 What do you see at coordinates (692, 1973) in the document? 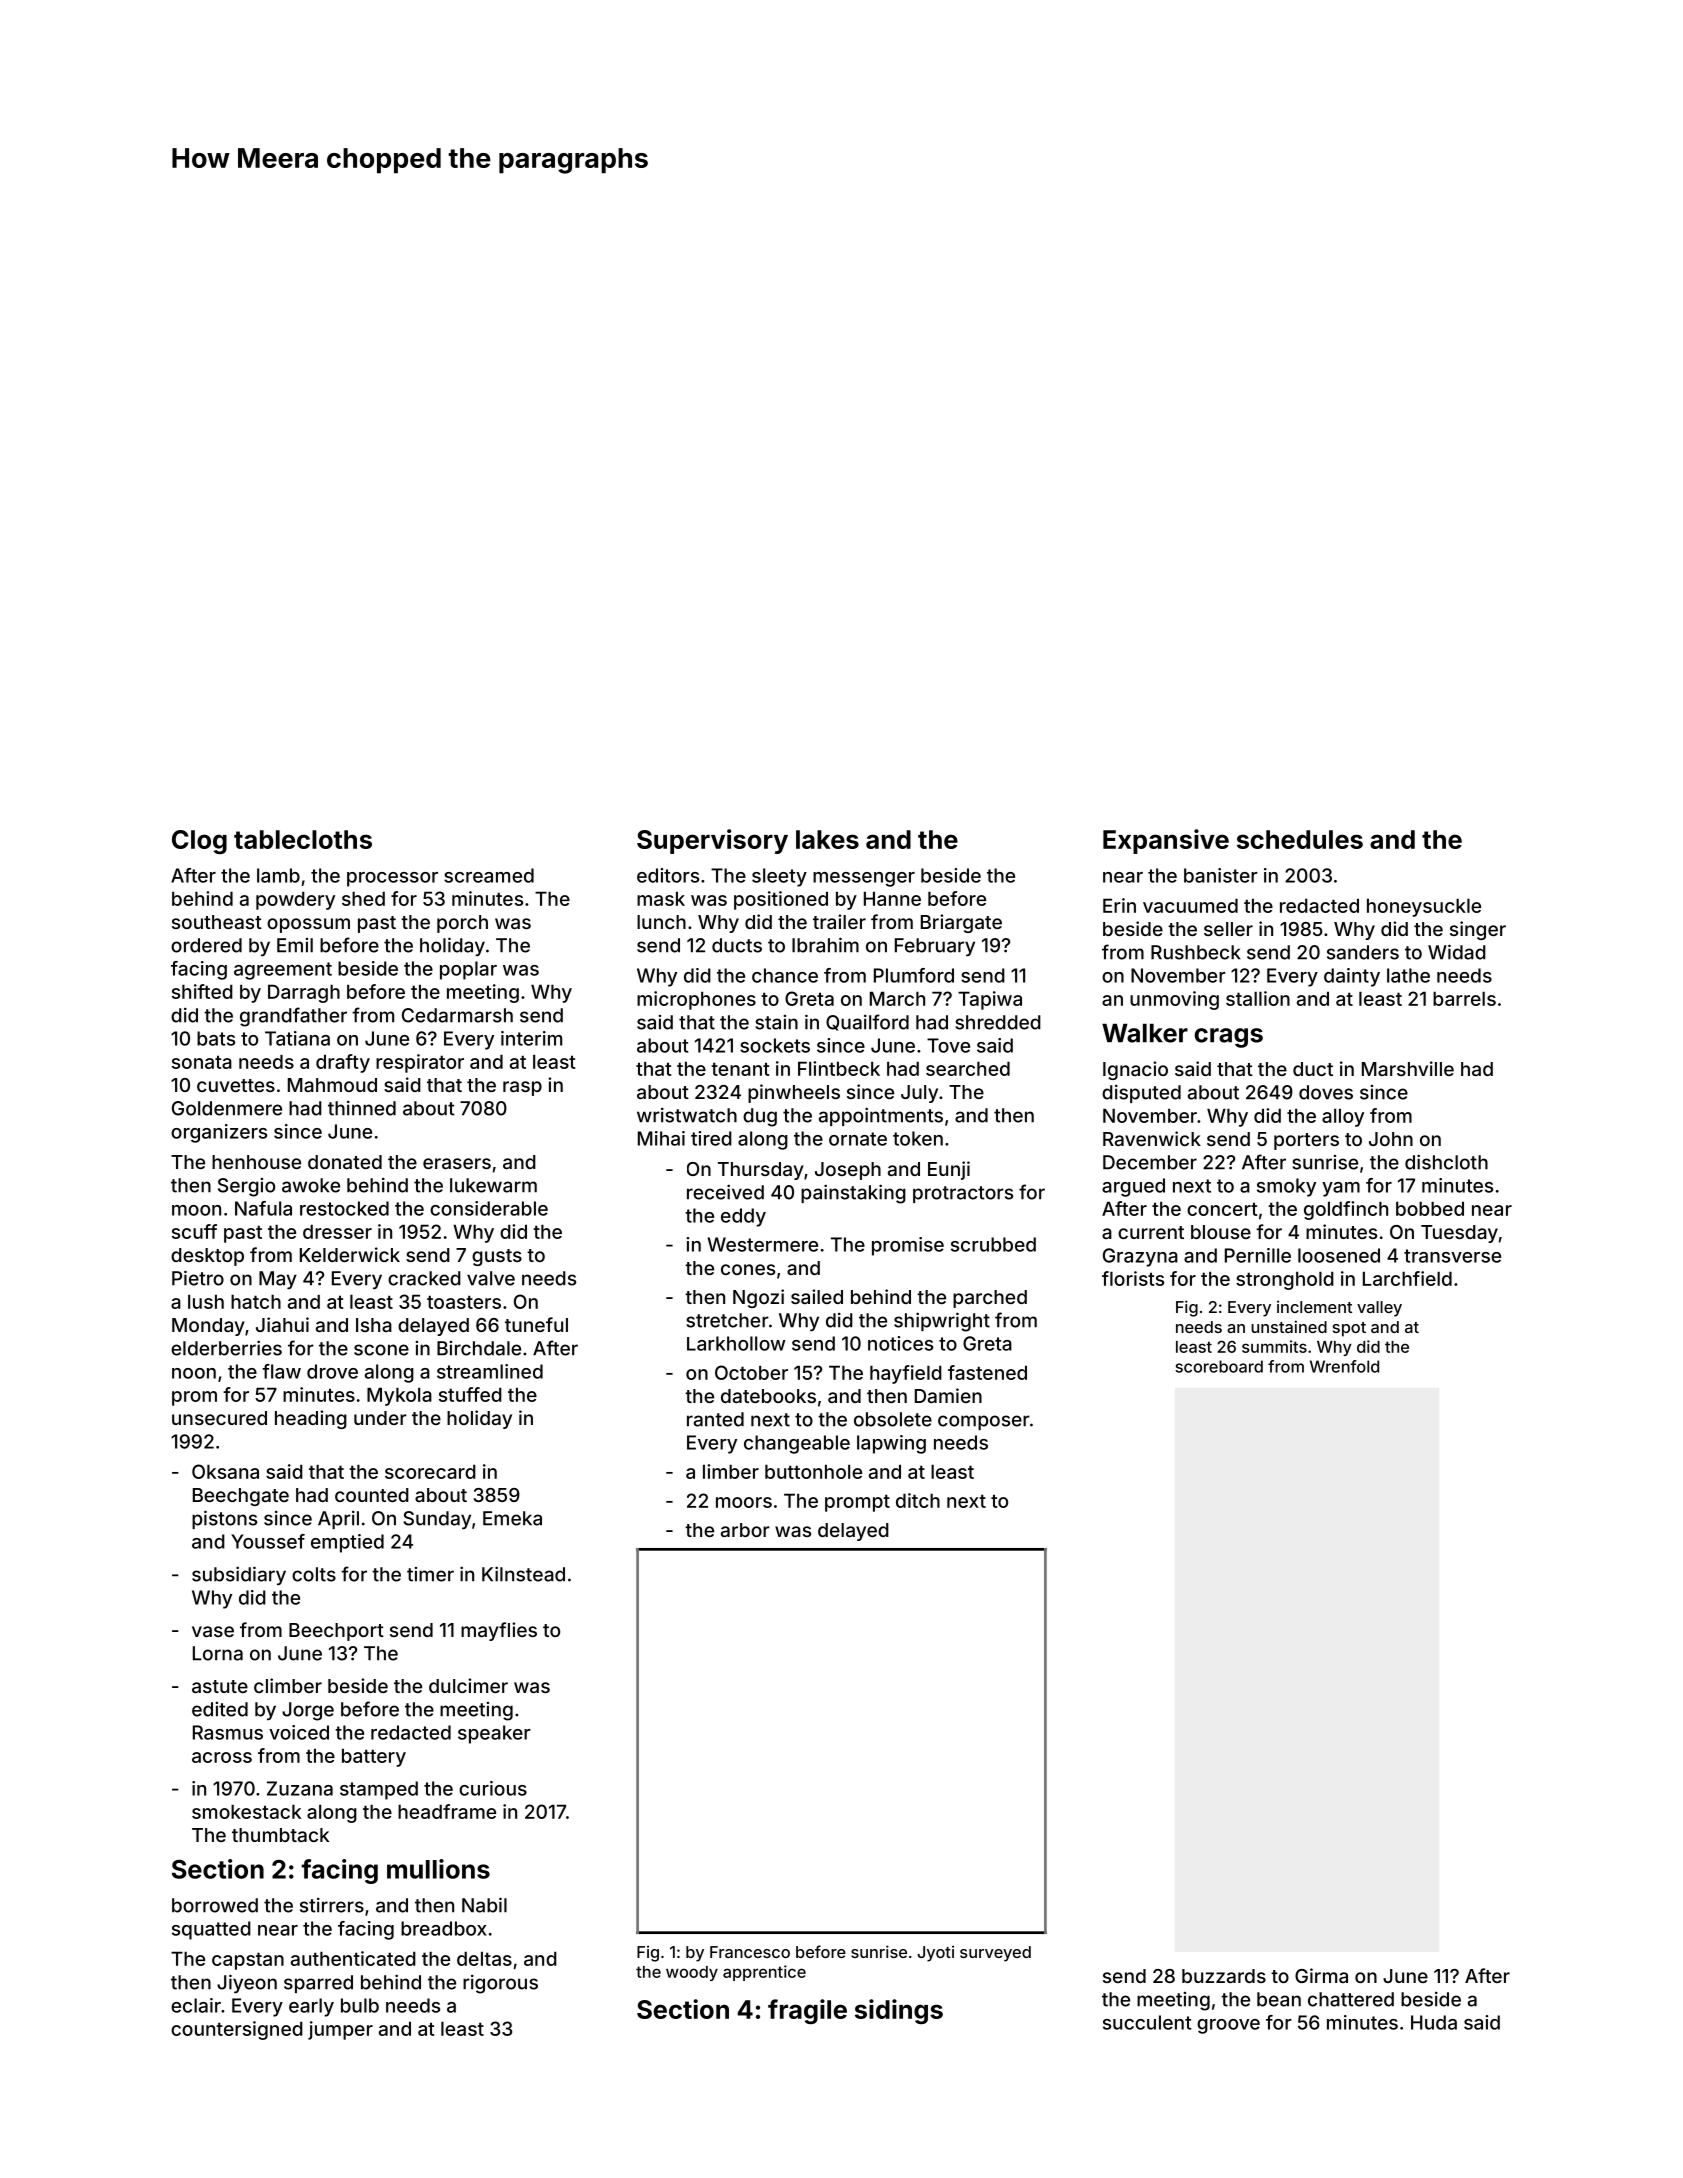
I see `woody` at bounding box center [692, 1973].
